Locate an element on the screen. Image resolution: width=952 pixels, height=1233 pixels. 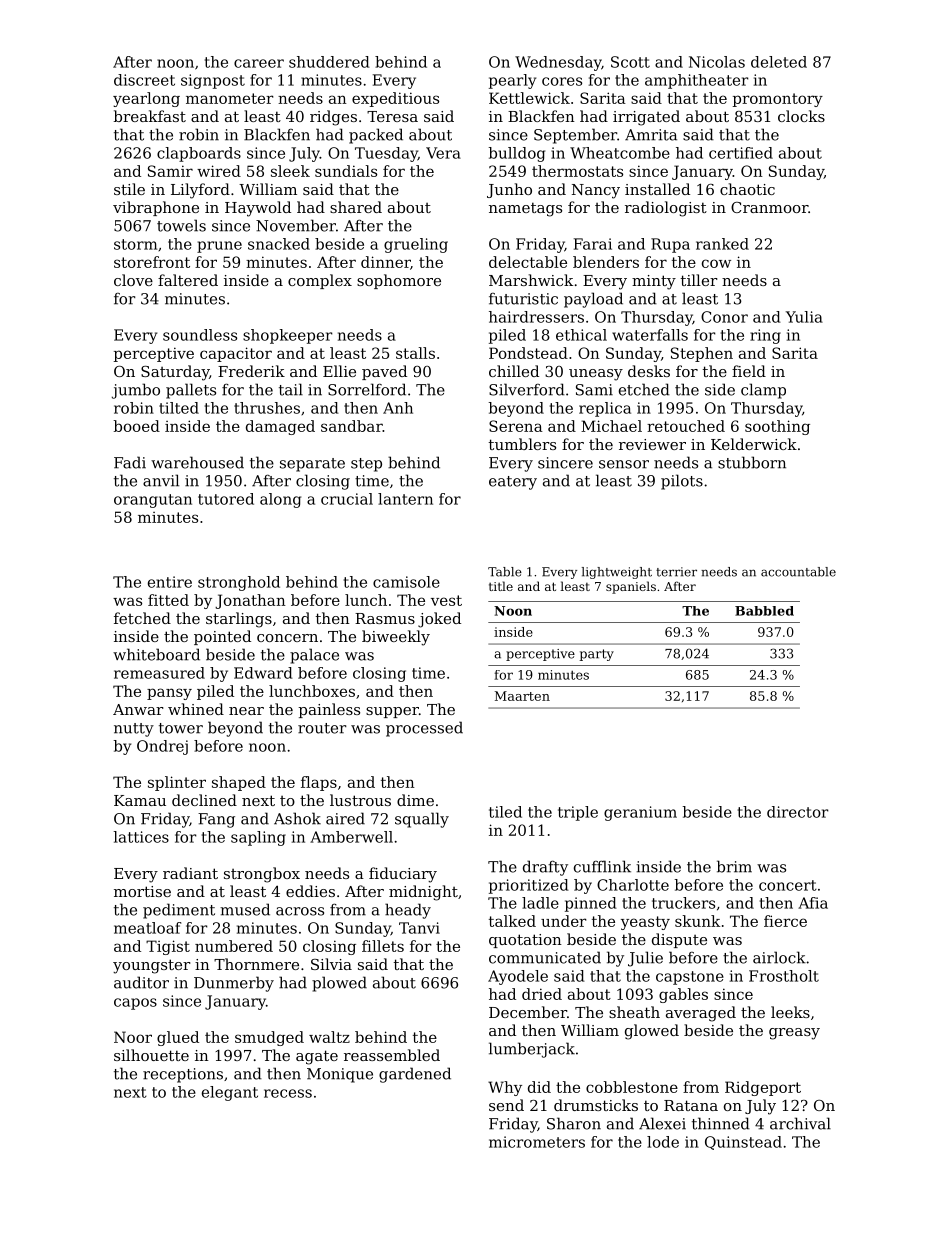
Babbled is located at coordinates (764, 611).
